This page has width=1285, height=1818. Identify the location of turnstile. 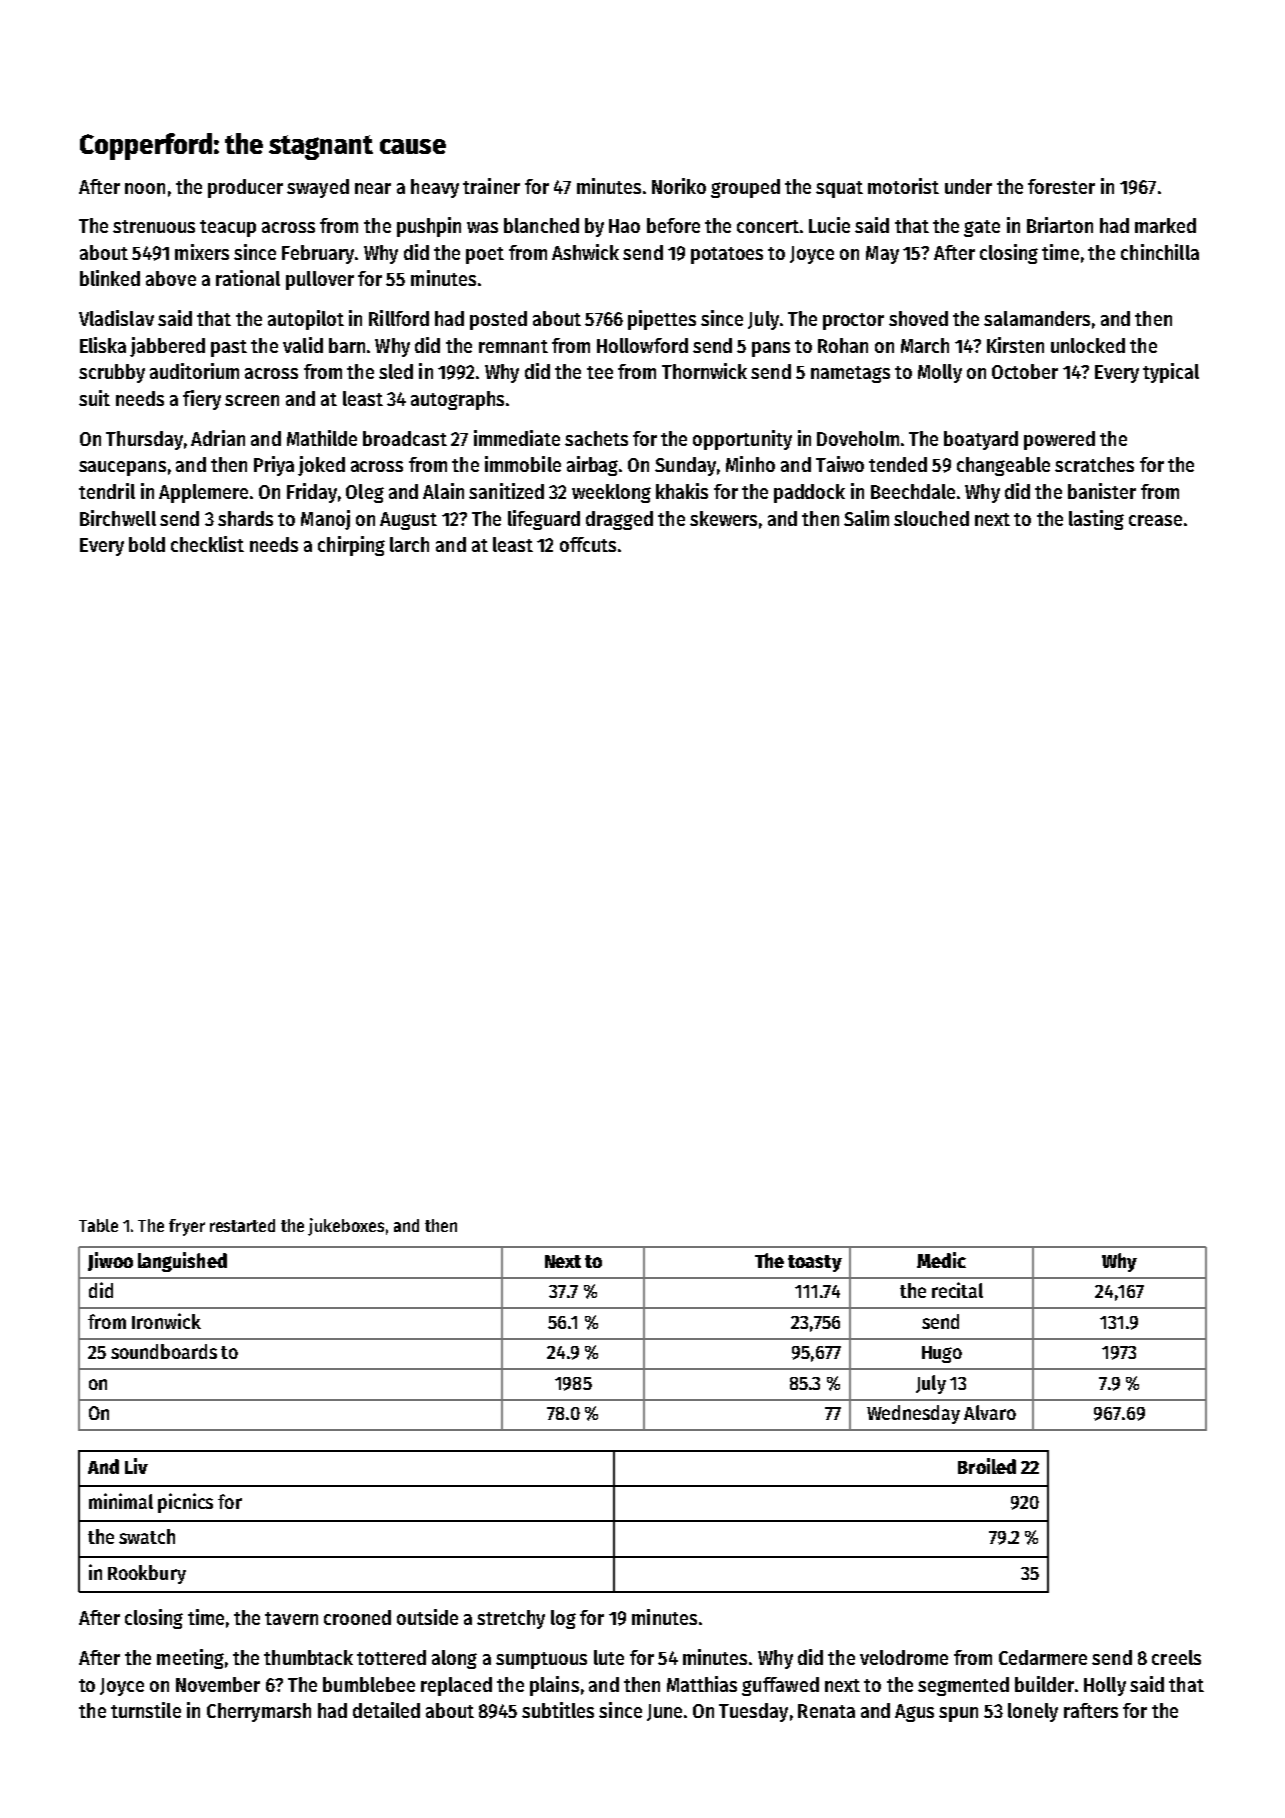
(146, 1710).
